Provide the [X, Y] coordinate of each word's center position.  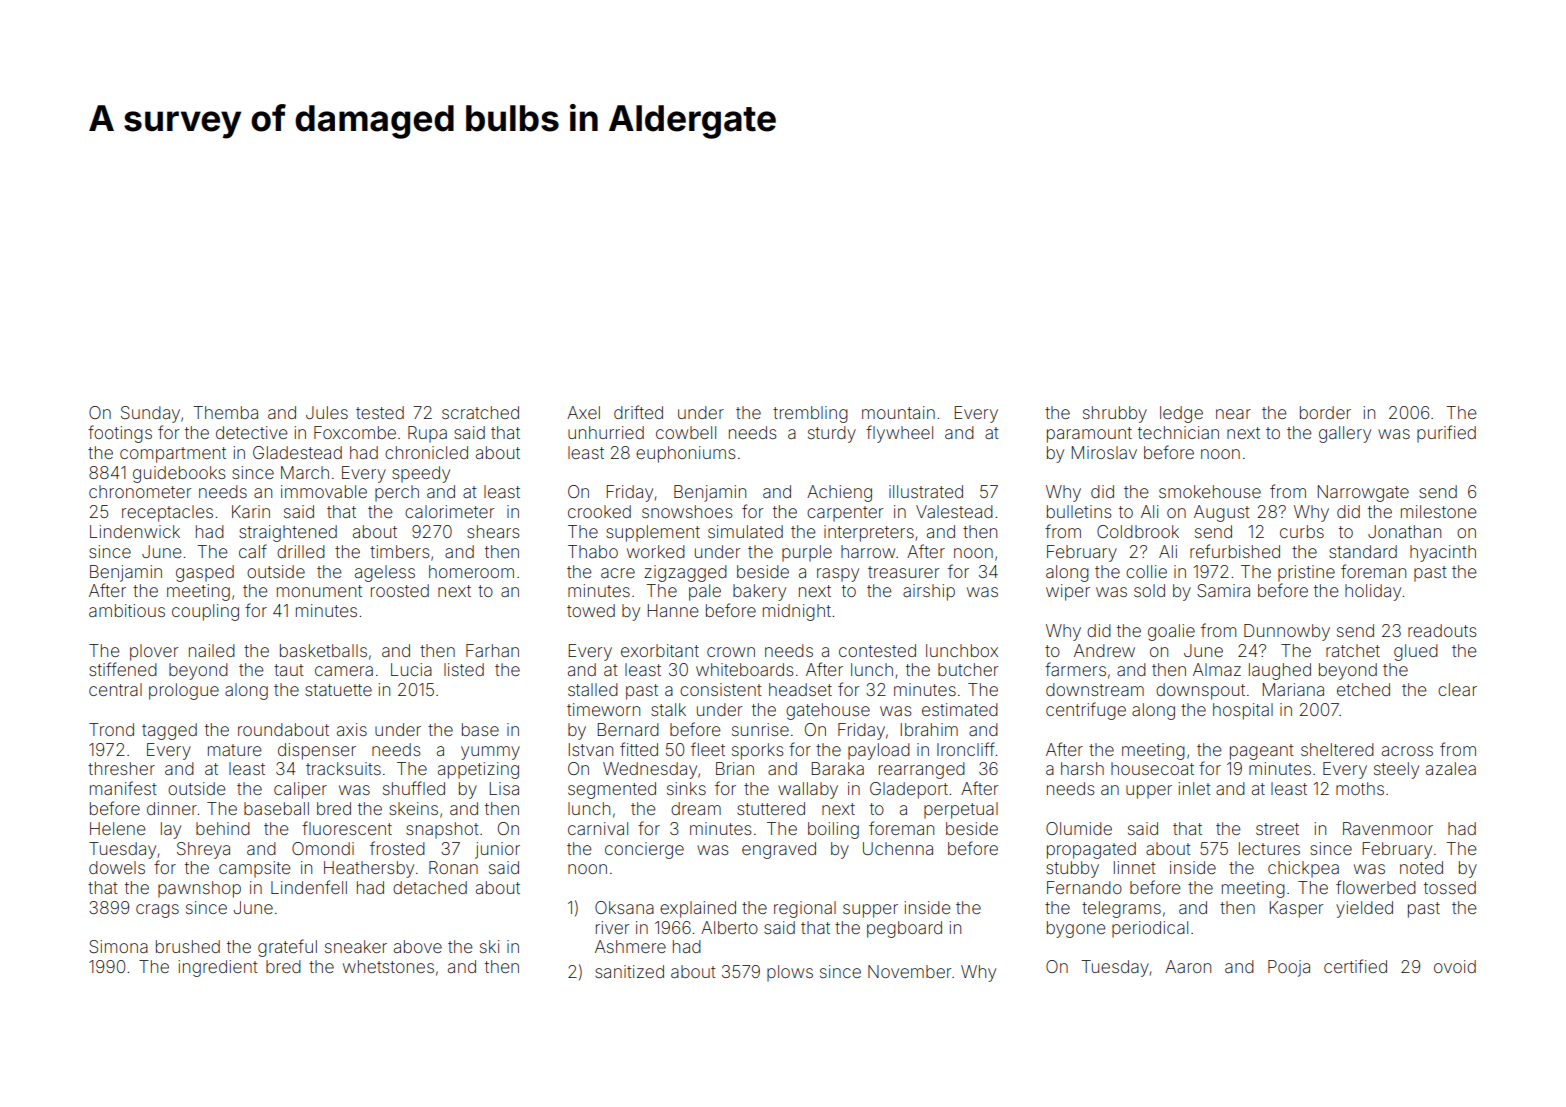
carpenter [845, 514]
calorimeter [449, 511]
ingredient [218, 968]
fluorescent [347, 828]
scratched [480, 412]
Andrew [1104, 650]
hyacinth [1443, 553]
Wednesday [650, 770]
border [1325, 412]
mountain [898, 412]
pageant [1262, 752]
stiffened [123, 669]
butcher [968, 669]
